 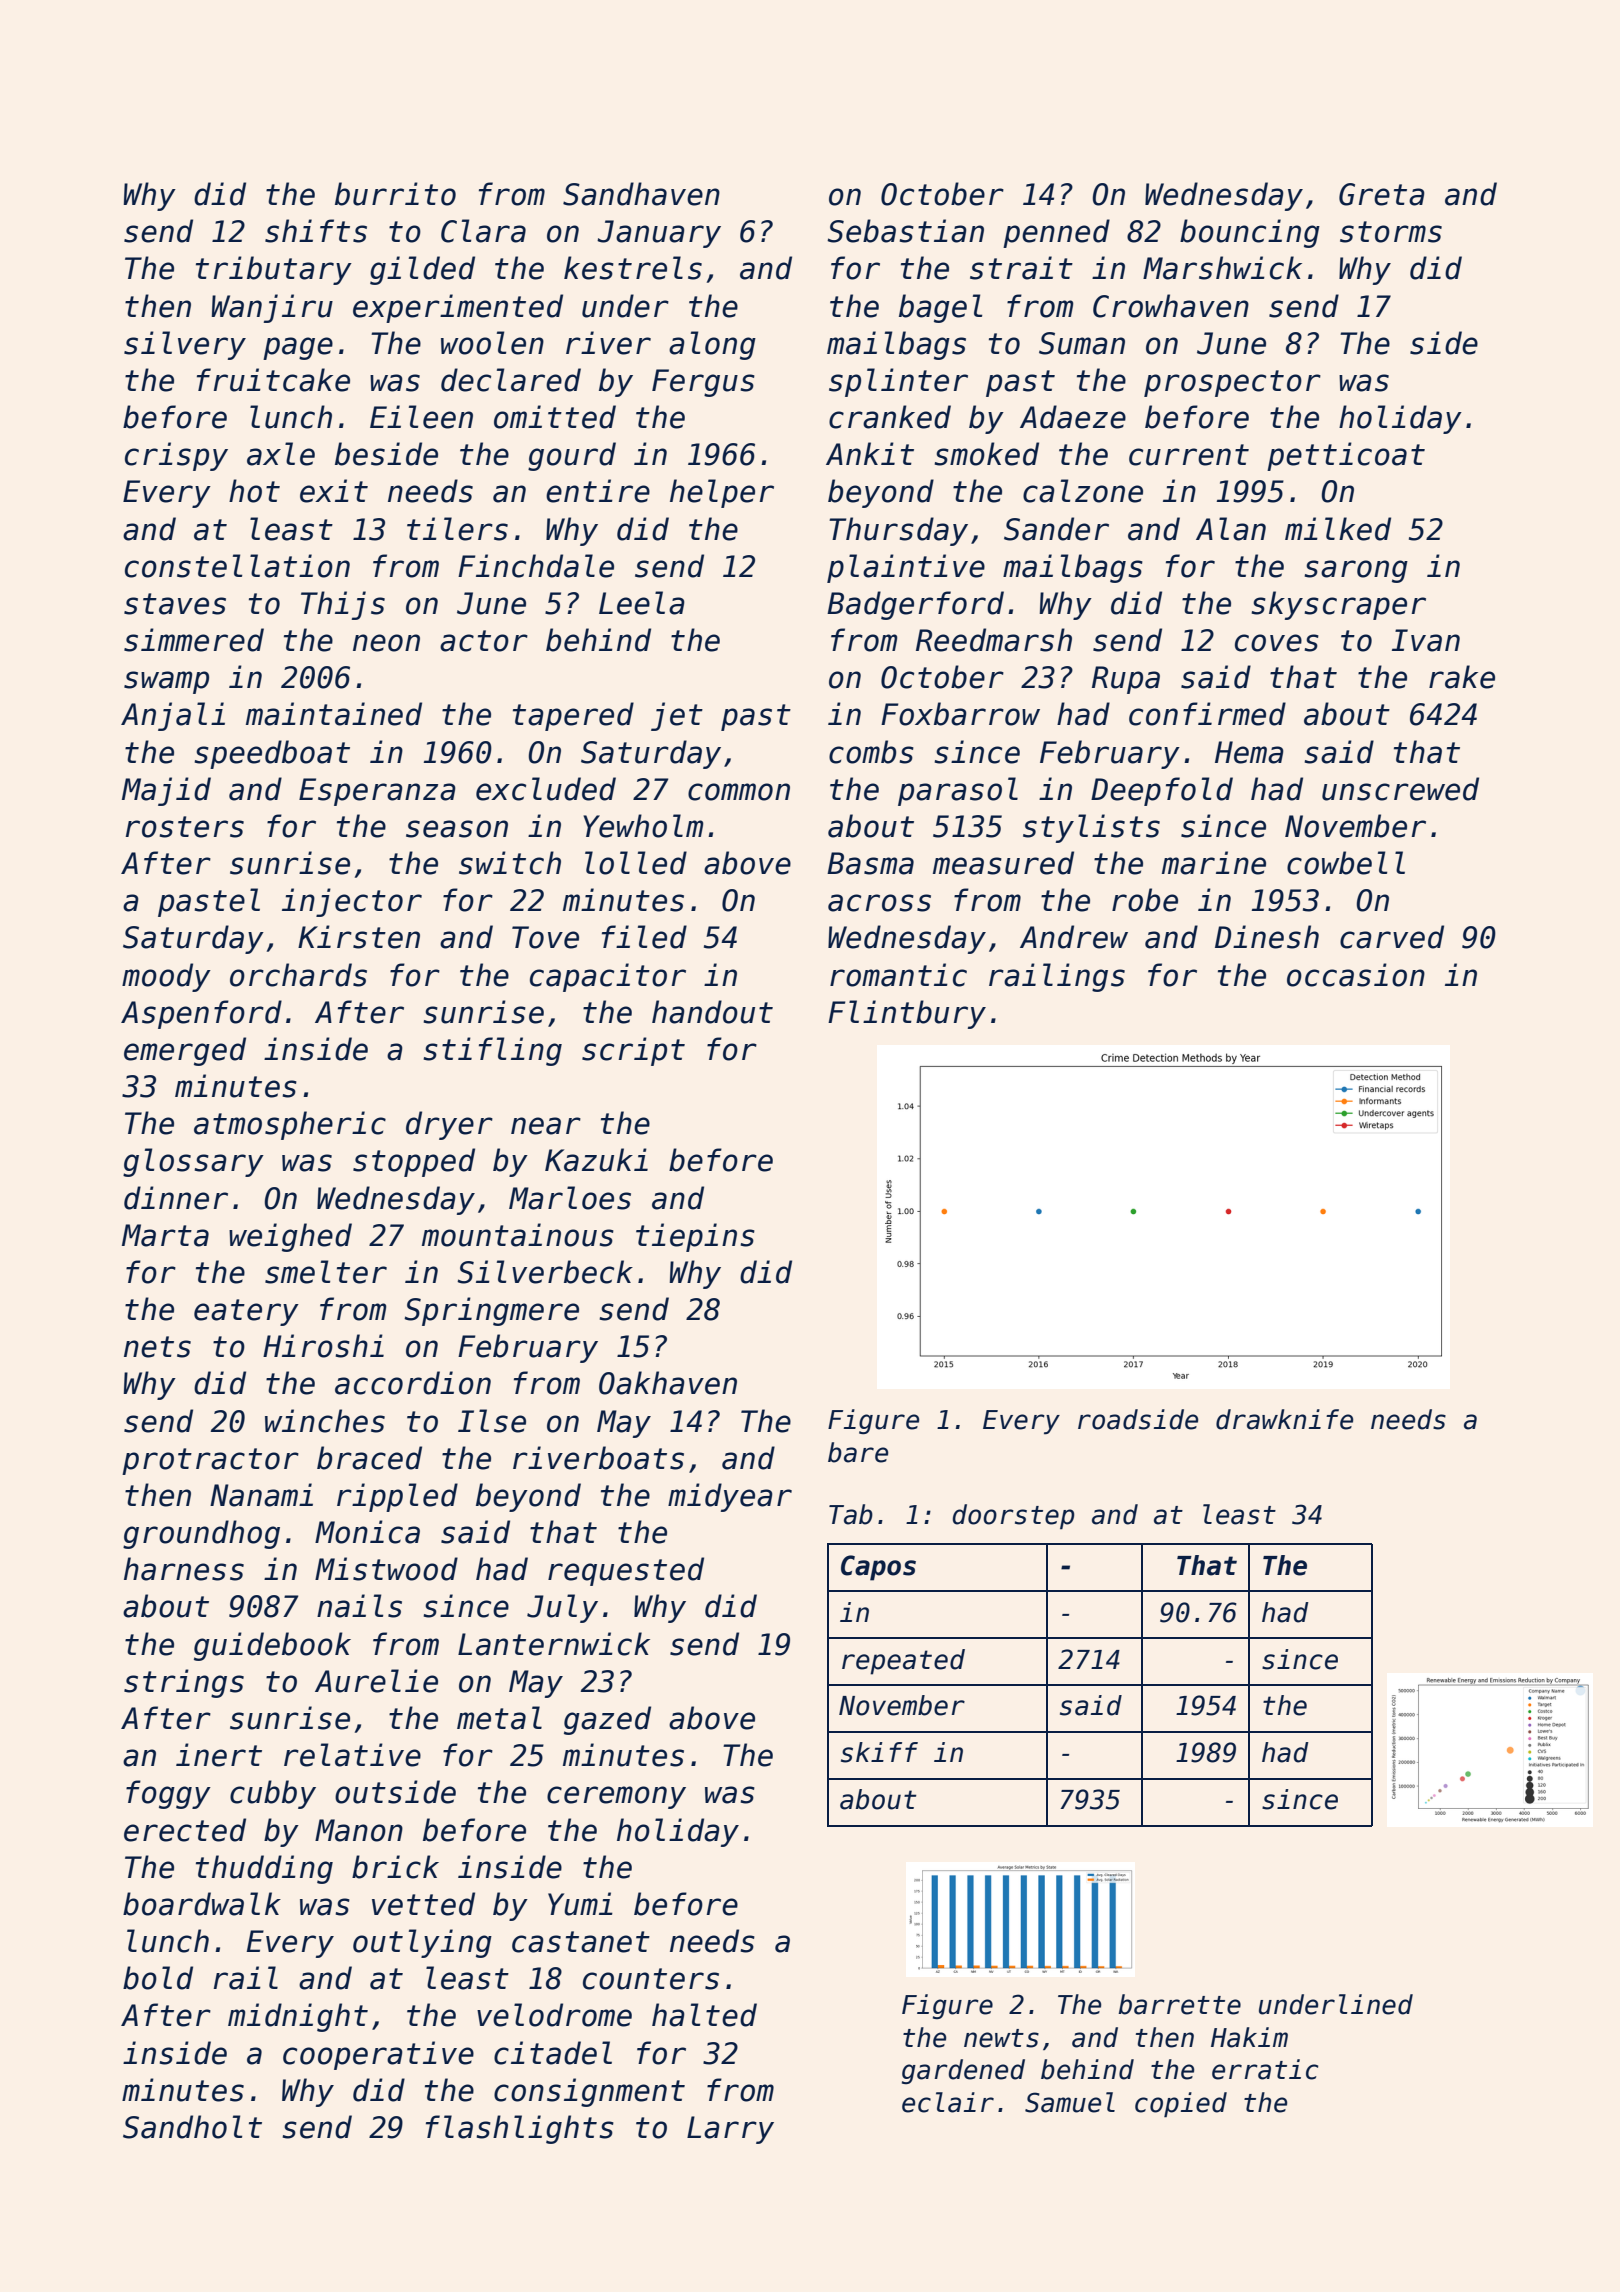 I want to click on flashlights, so click(x=520, y=2129).
